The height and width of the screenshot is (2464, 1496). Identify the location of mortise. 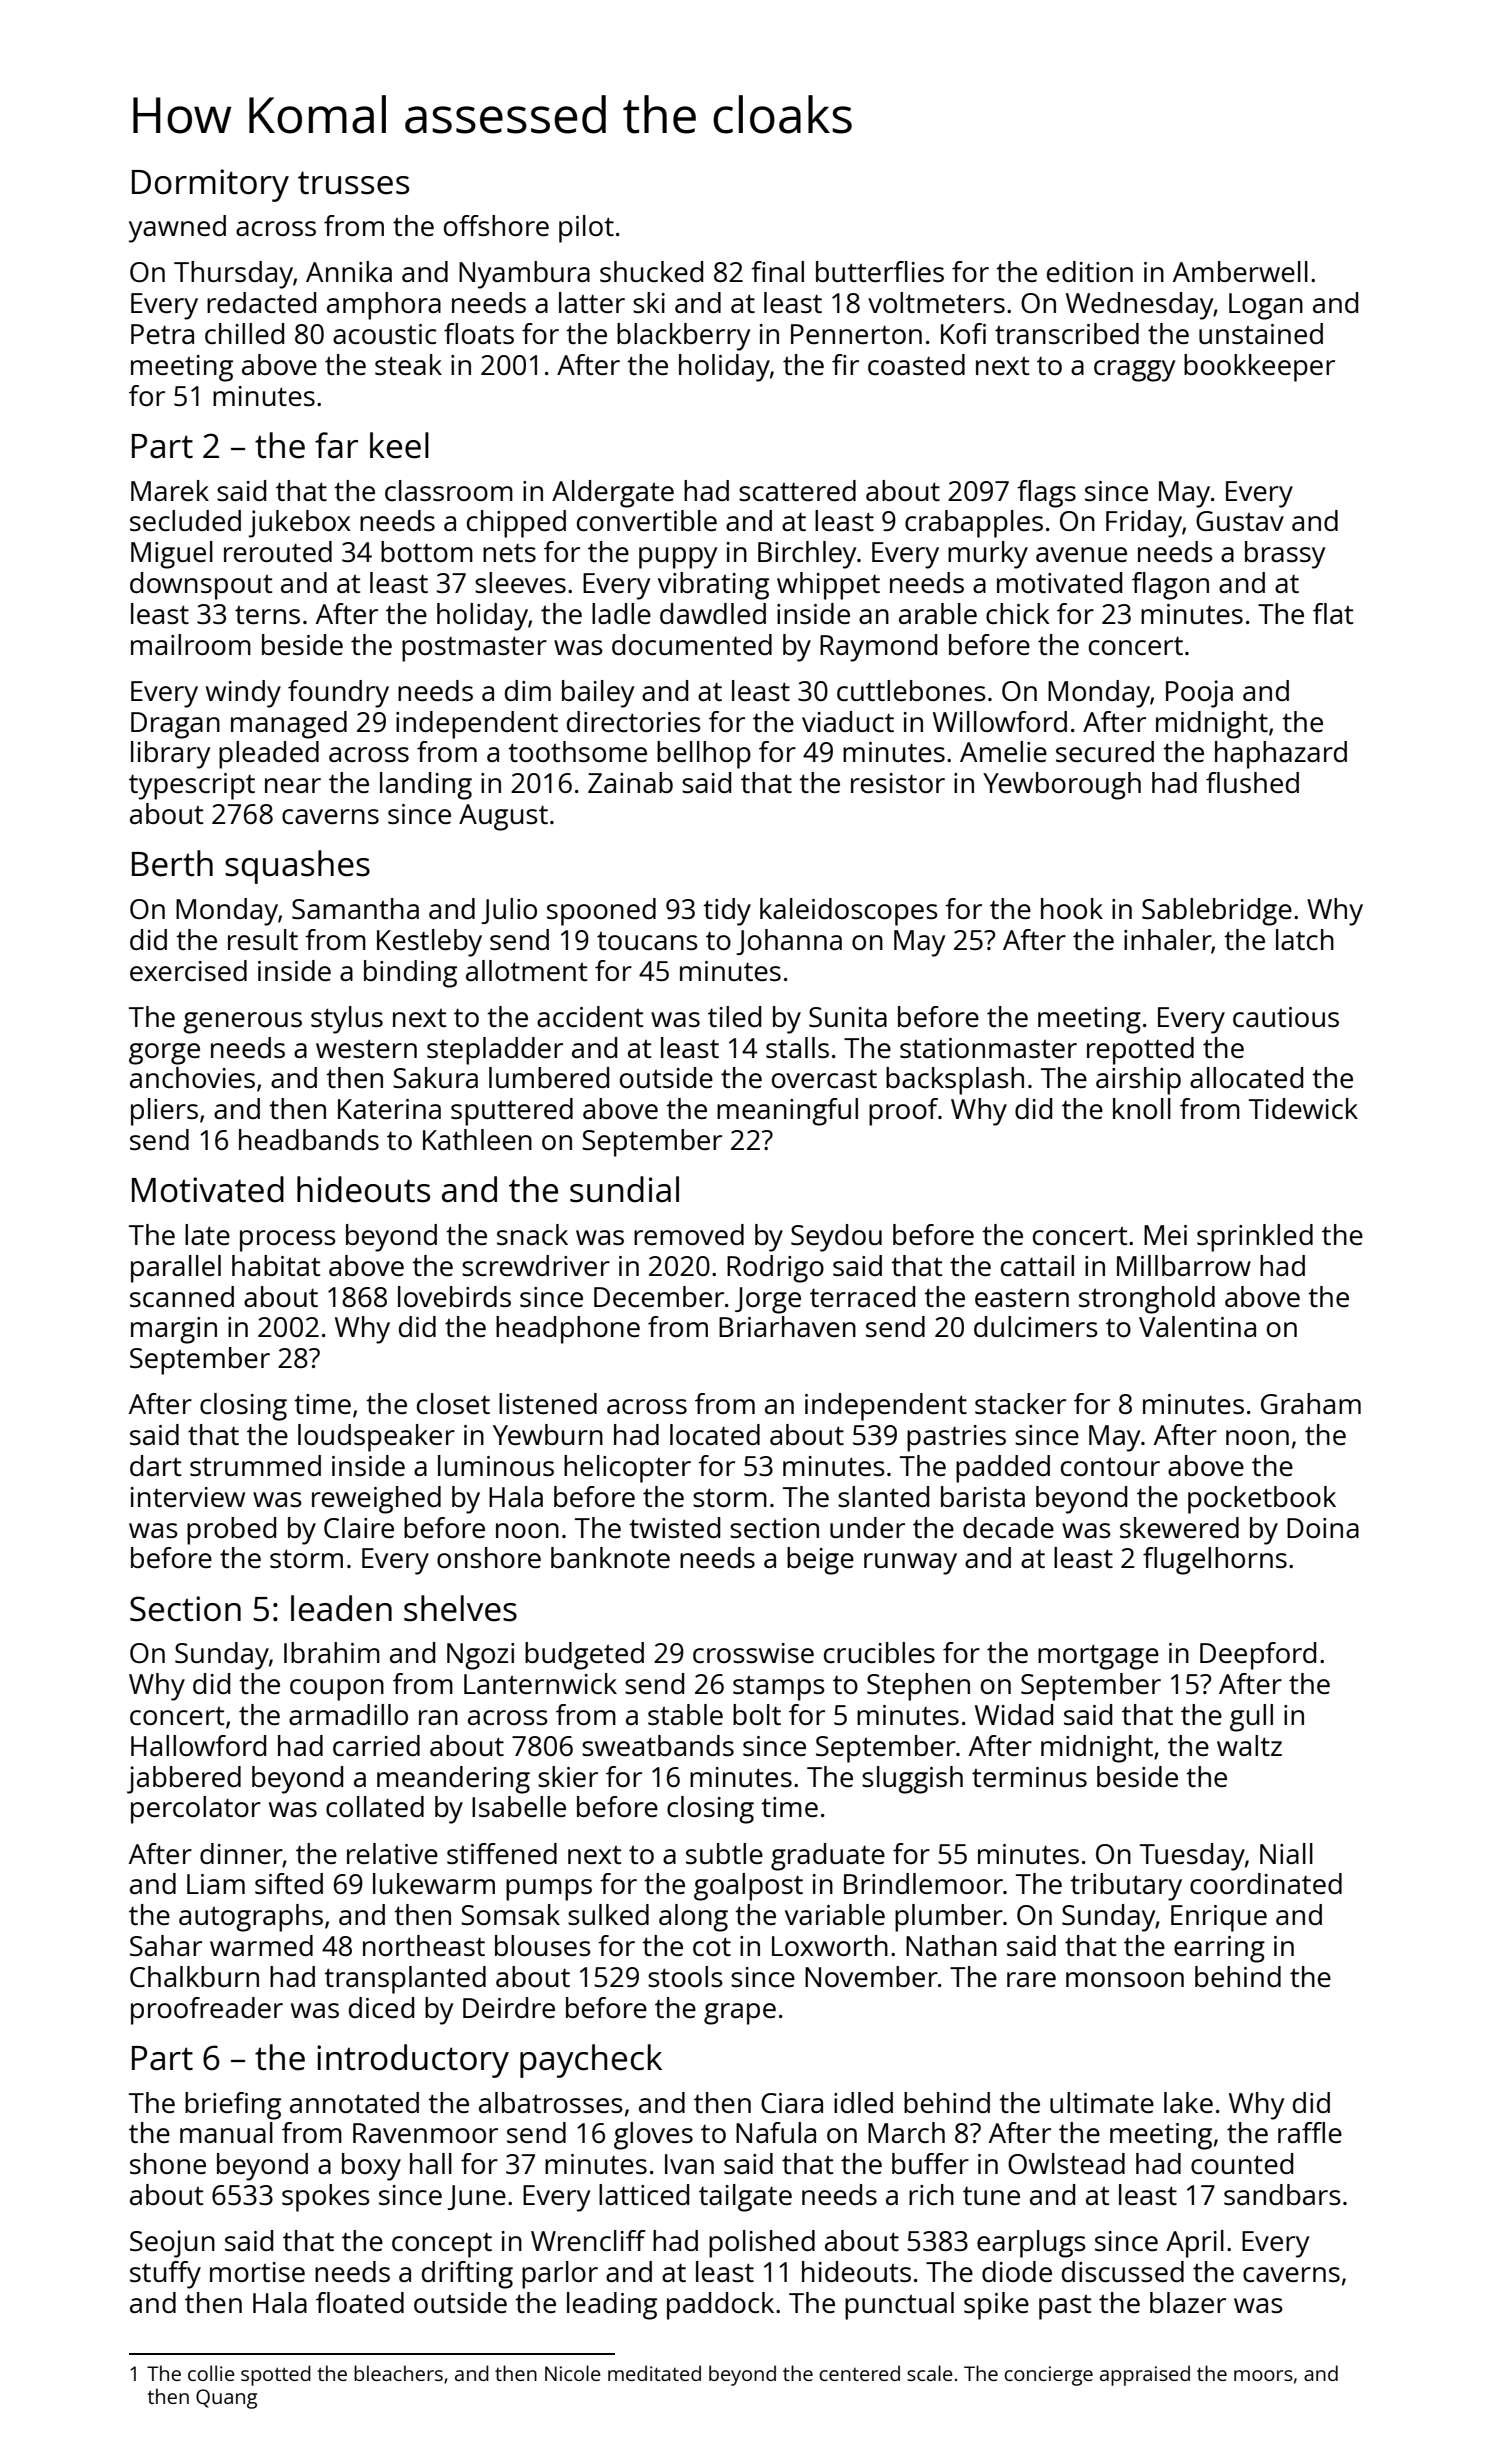
(257, 2272).
